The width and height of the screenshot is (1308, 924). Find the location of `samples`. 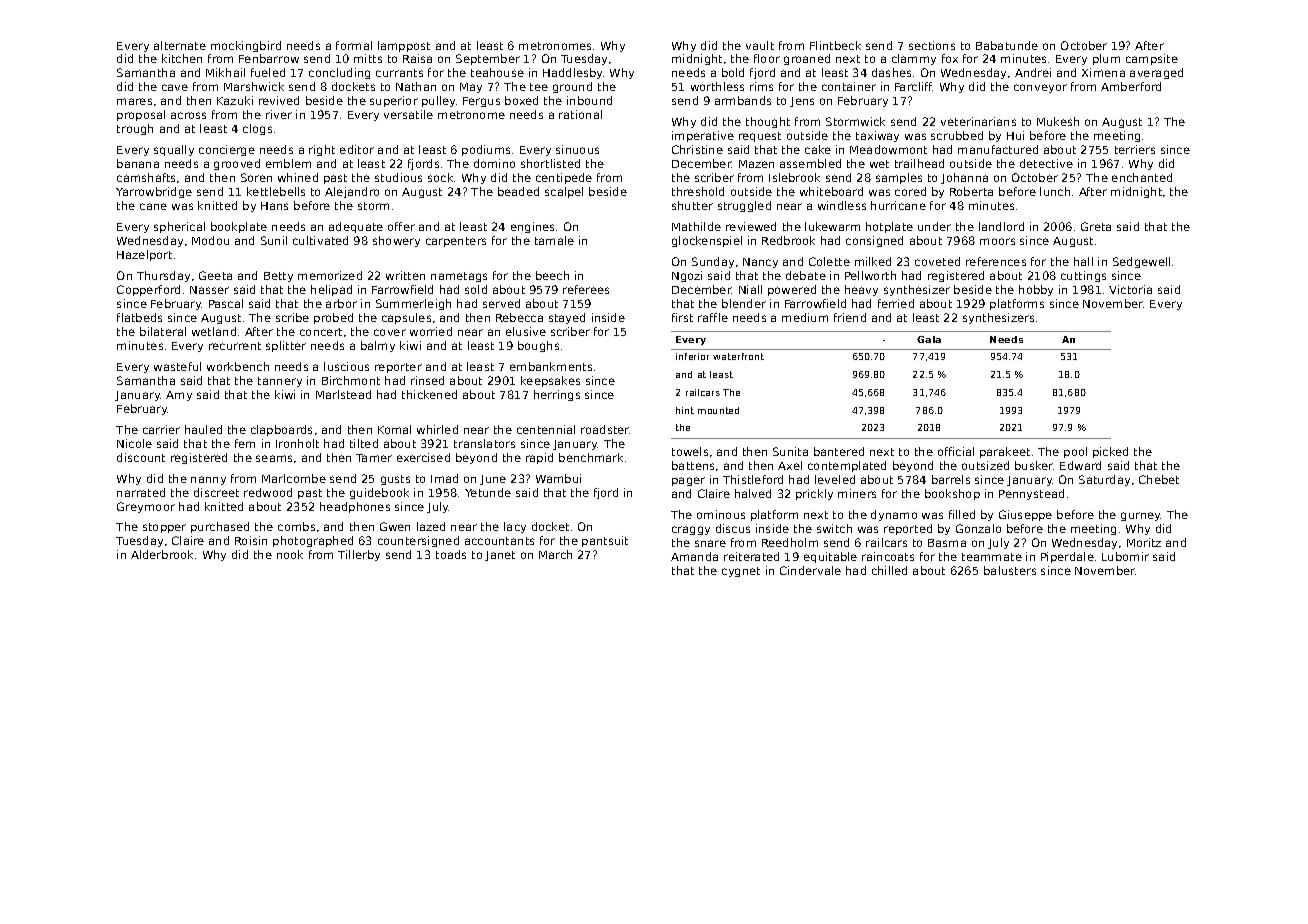

samples is located at coordinates (899, 178).
